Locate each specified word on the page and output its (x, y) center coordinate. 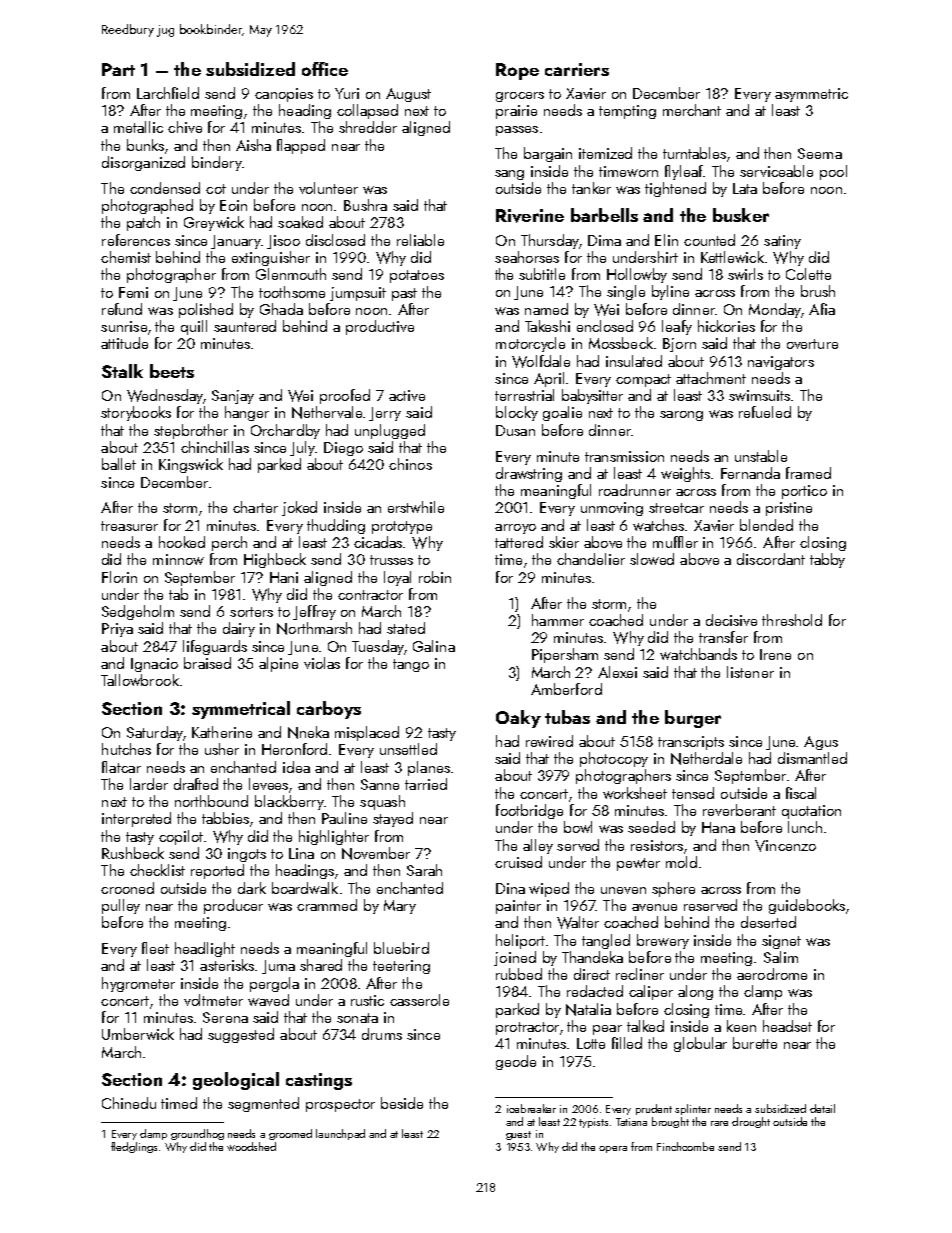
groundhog (197, 1134)
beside (402, 1103)
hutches (126, 749)
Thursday (550, 241)
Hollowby (637, 275)
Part (118, 69)
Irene (775, 654)
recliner (640, 974)
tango (411, 665)
